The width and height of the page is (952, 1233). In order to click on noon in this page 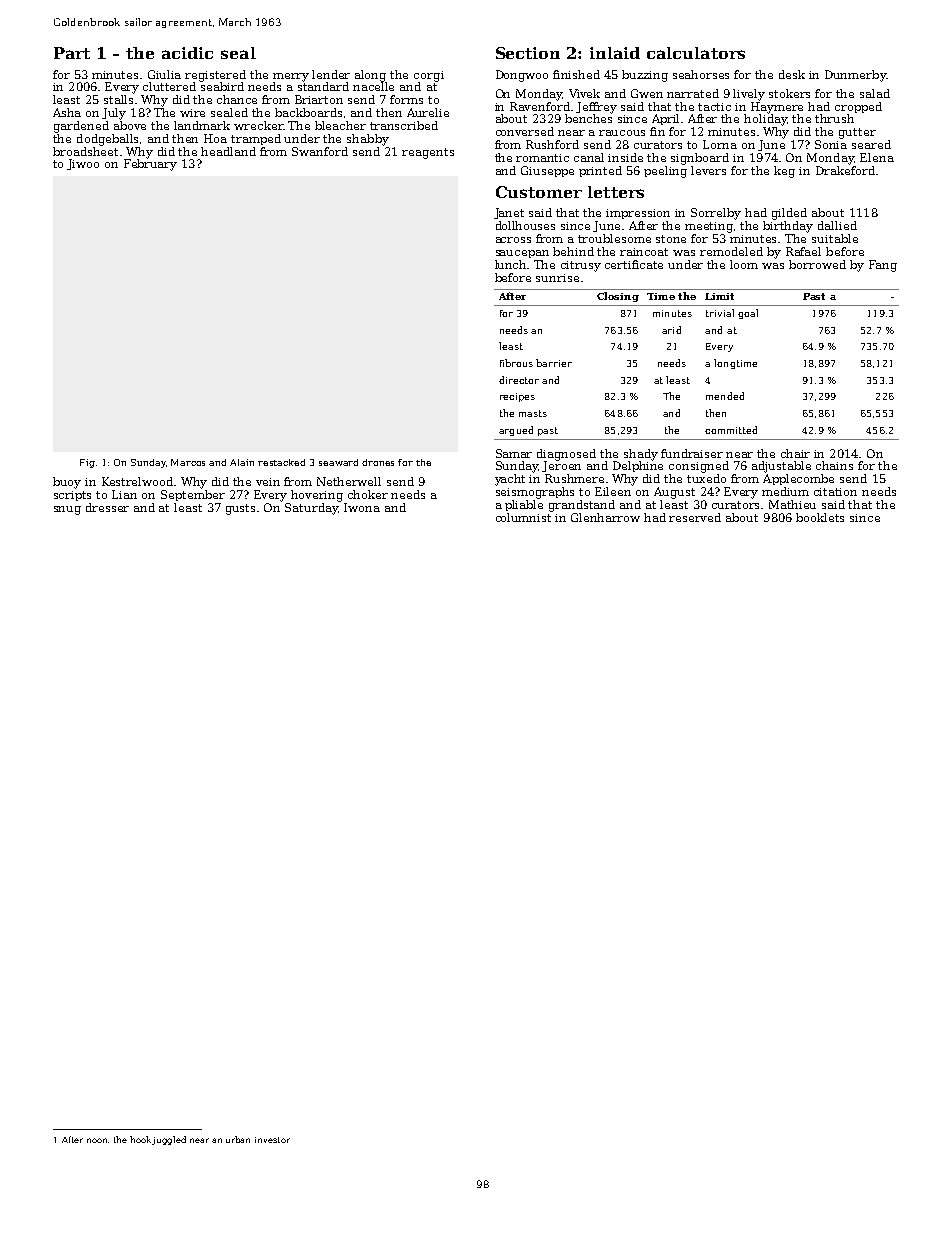, I will do `click(97, 1140)`.
